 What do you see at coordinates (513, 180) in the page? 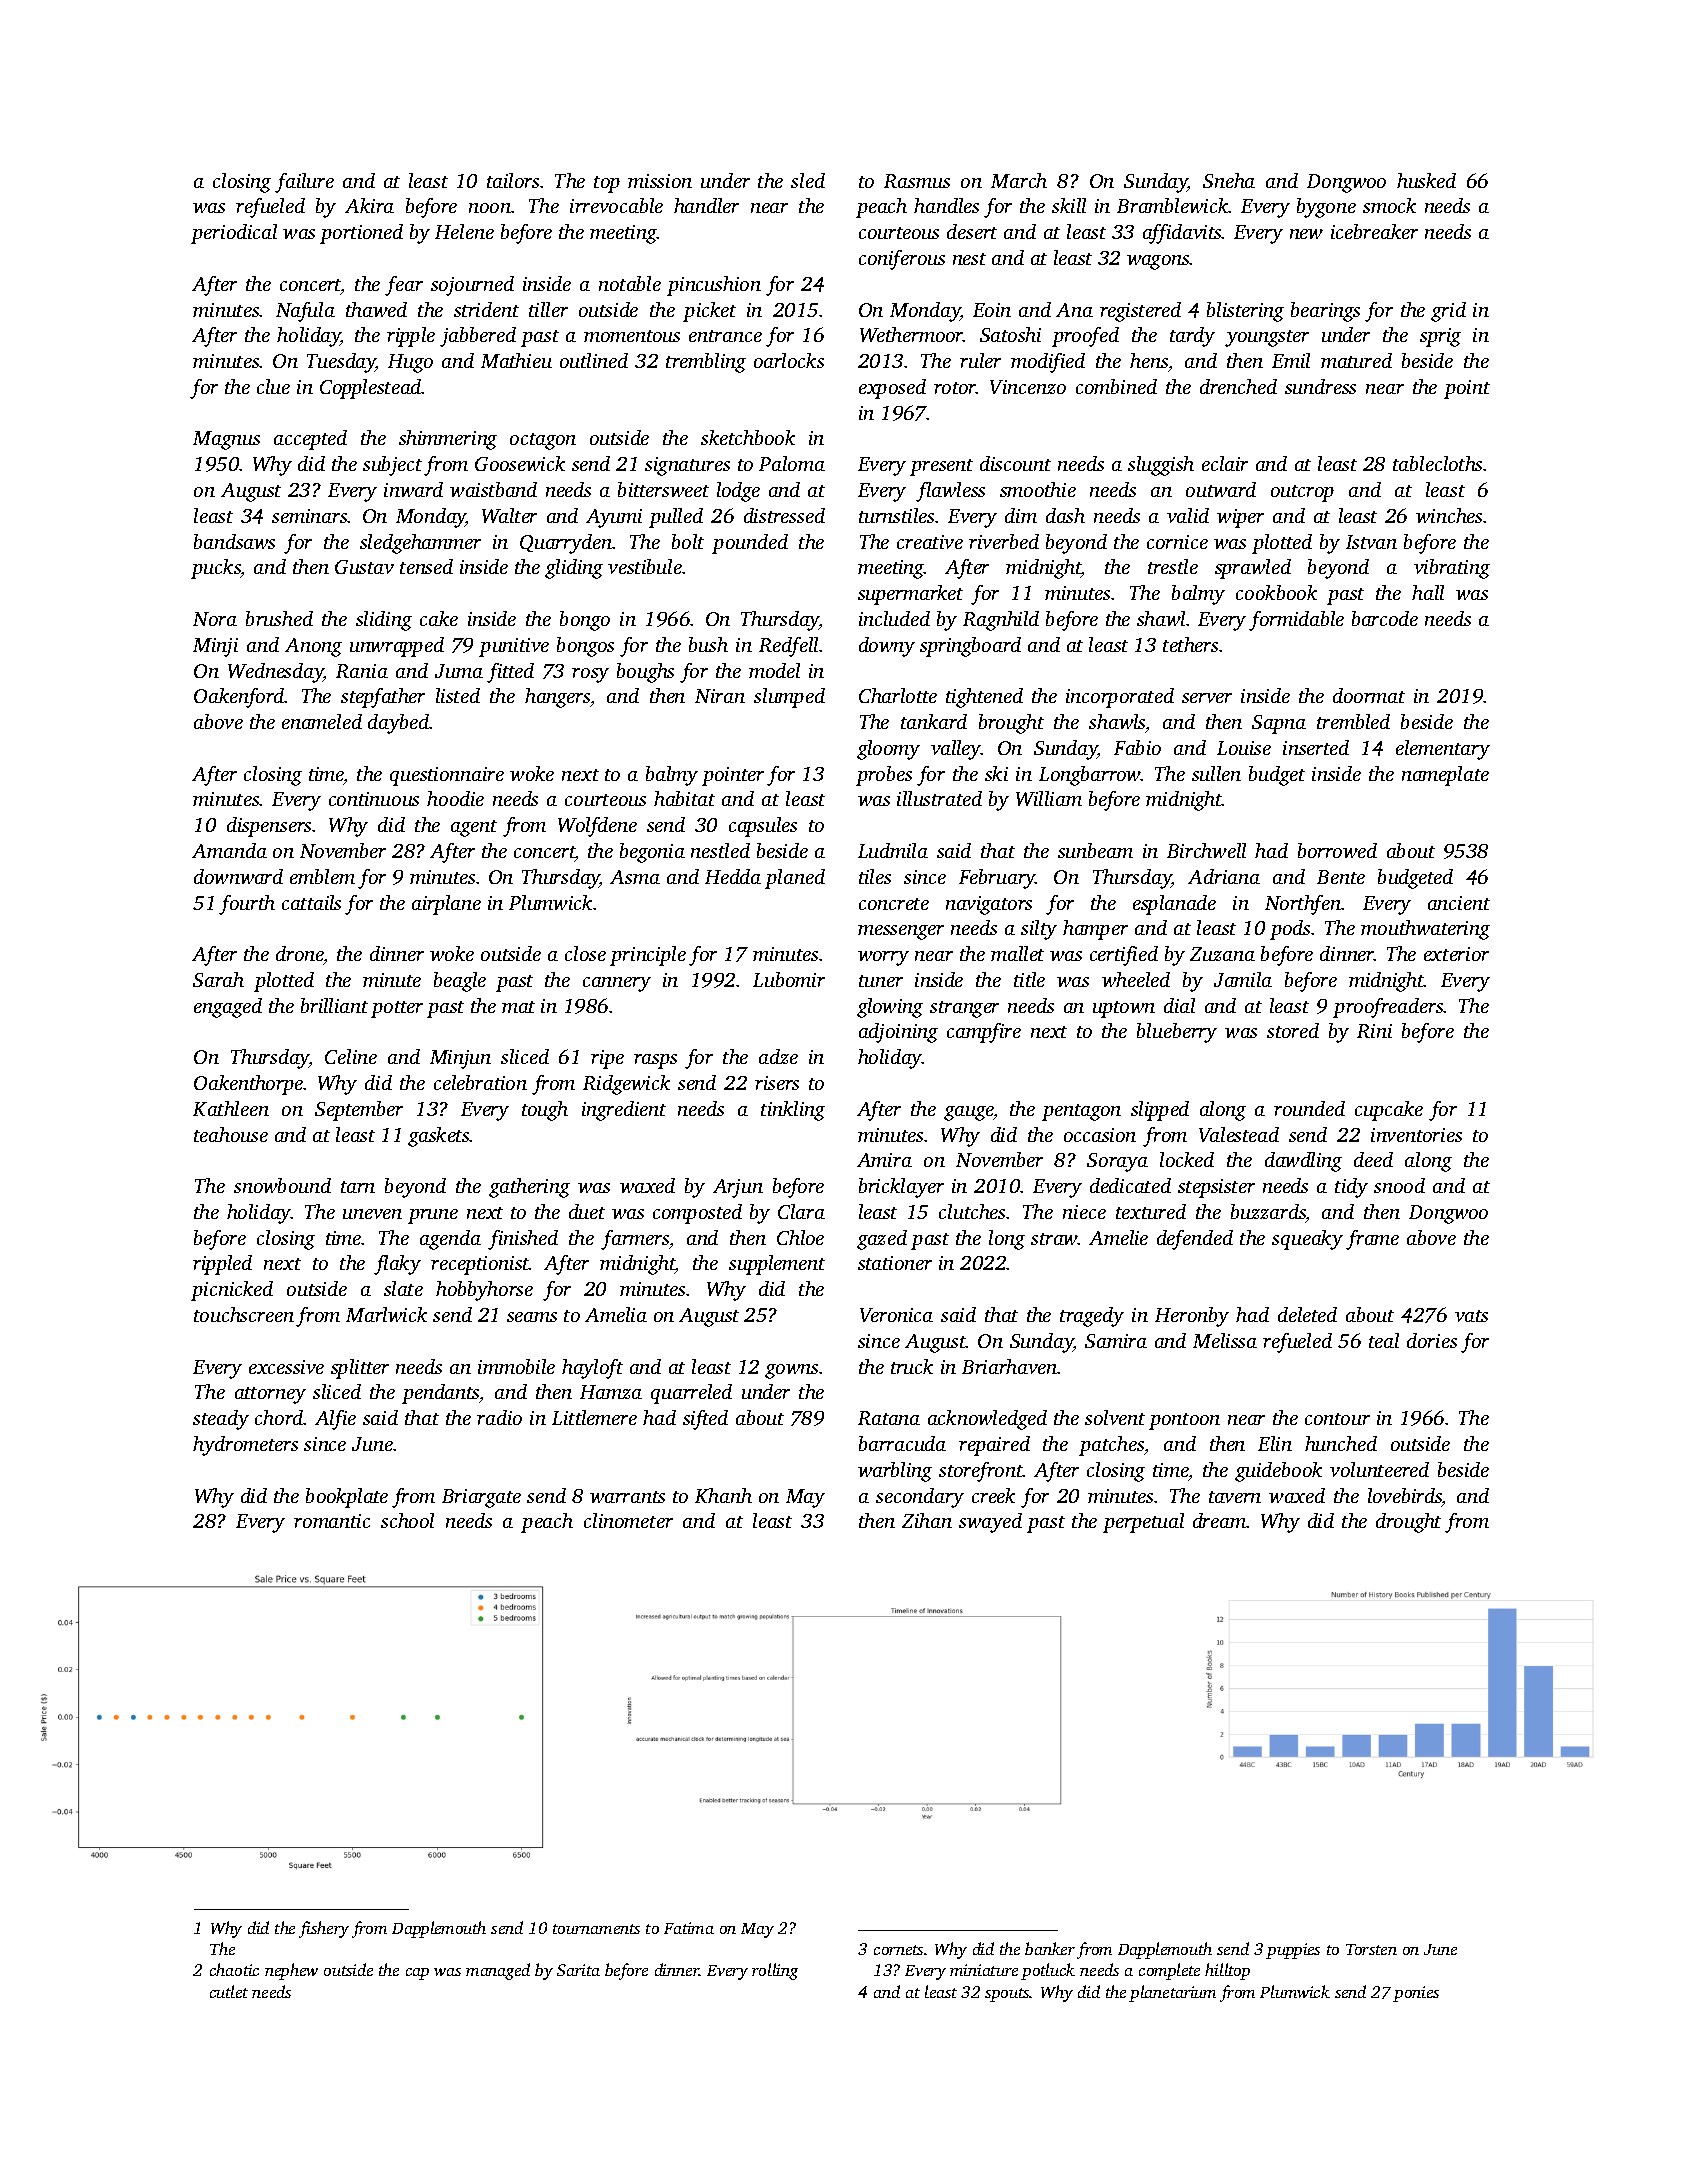
I see `tailors` at bounding box center [513, 180].
